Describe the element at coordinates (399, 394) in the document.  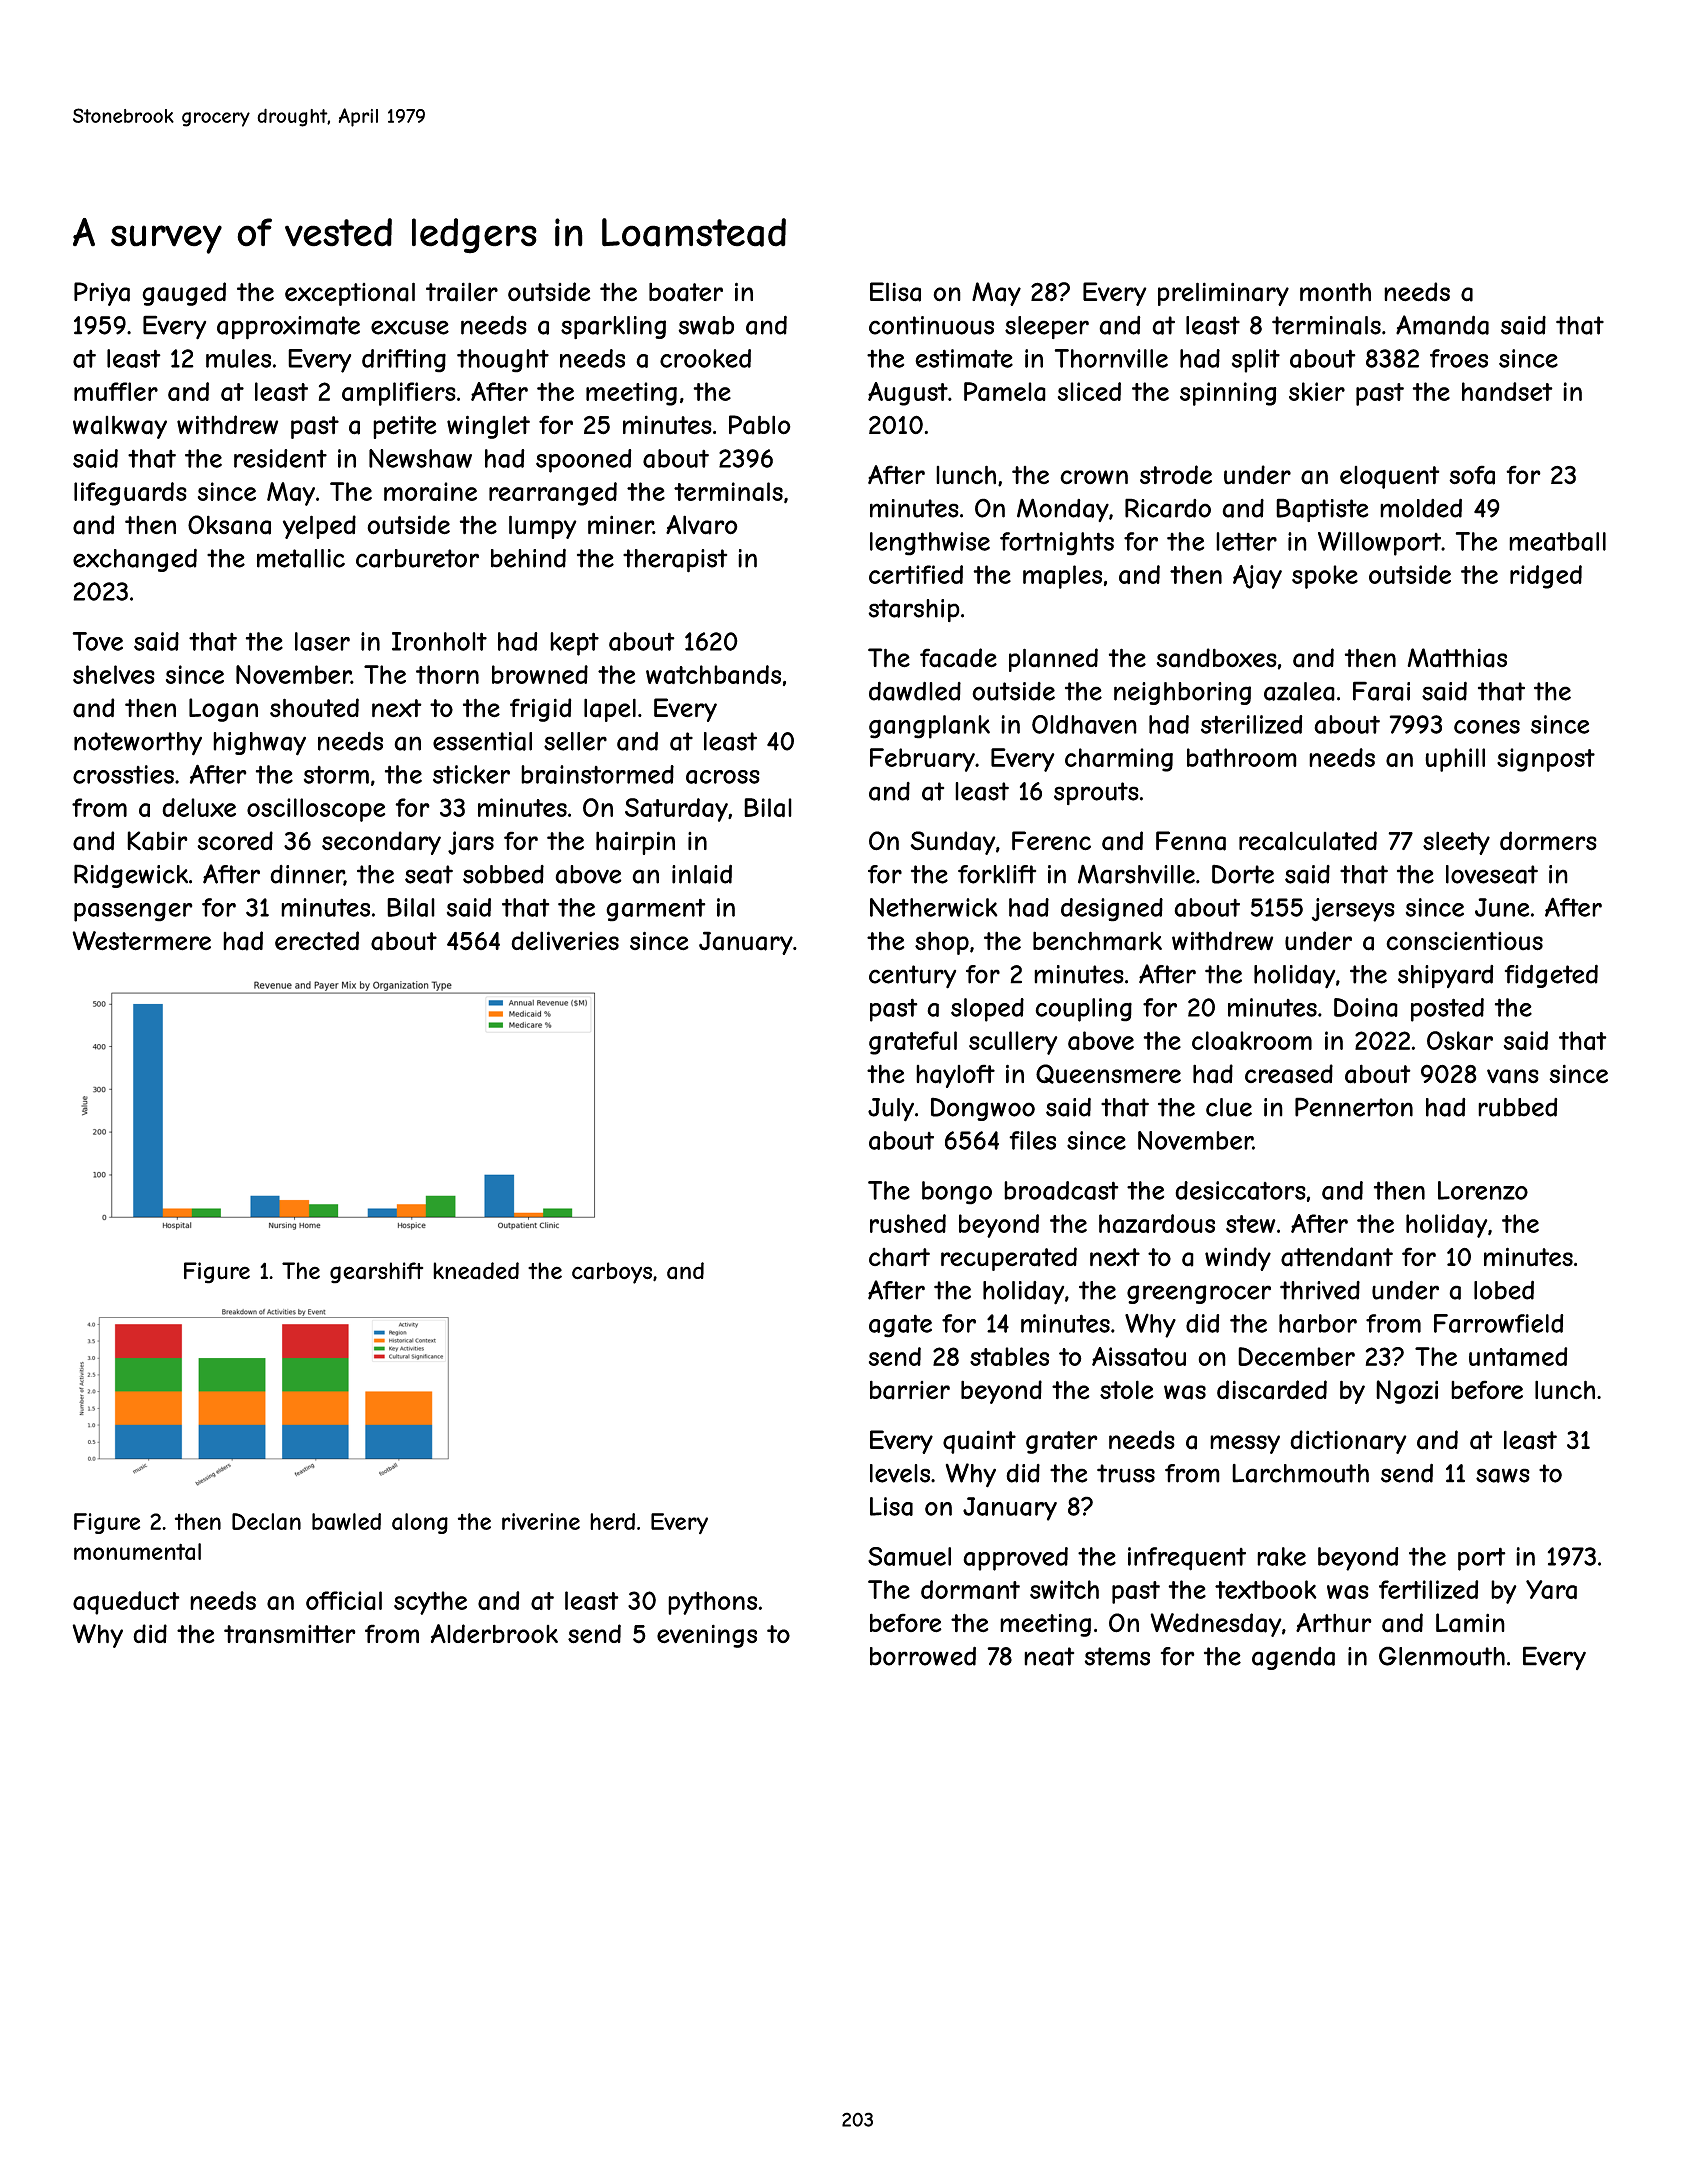
I see `amplifiers` at that location.
